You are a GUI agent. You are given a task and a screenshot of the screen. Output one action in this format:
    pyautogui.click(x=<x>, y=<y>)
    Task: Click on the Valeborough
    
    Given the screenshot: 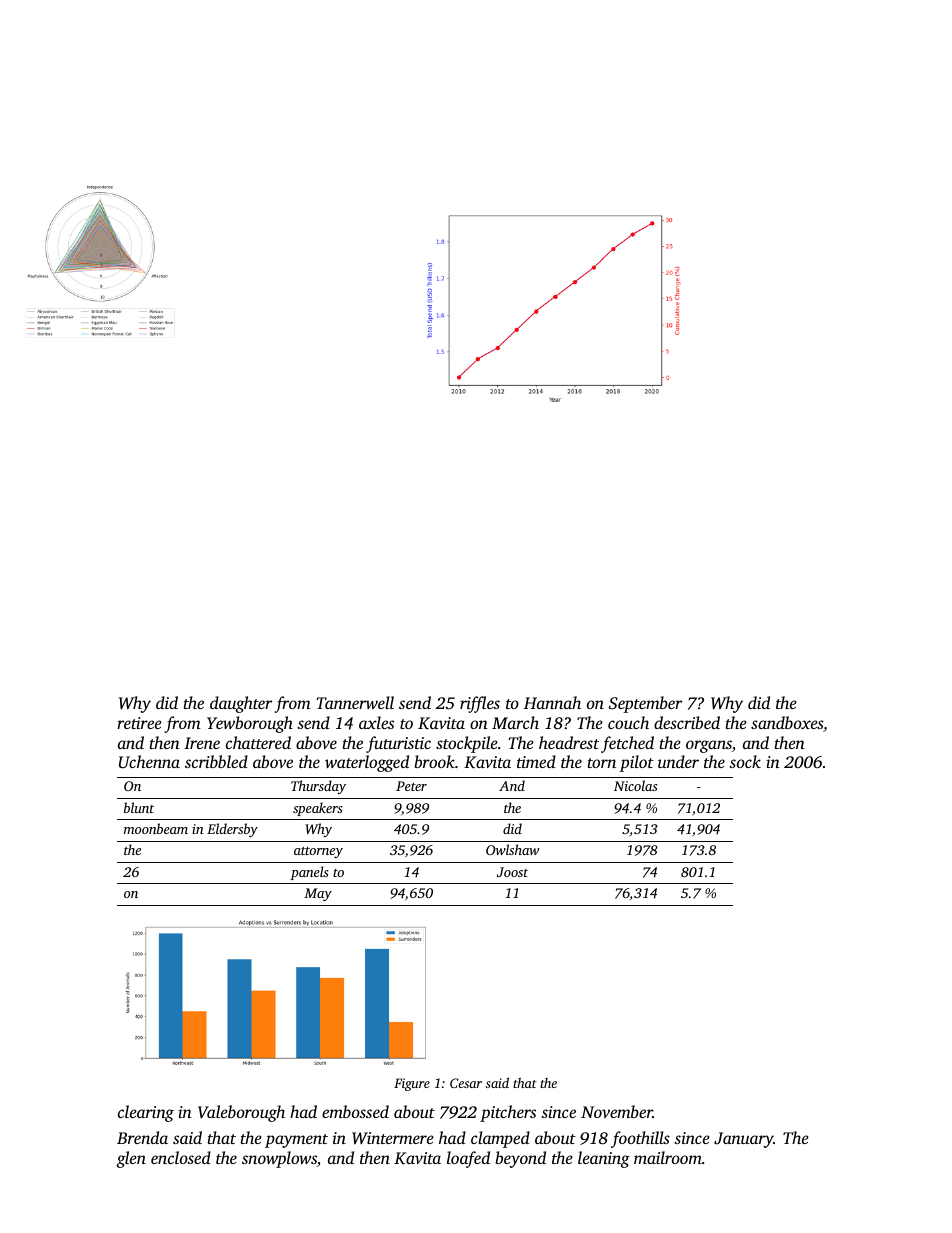 What is the action you would take?
    pyautogui.click(x=241, y=1113)
